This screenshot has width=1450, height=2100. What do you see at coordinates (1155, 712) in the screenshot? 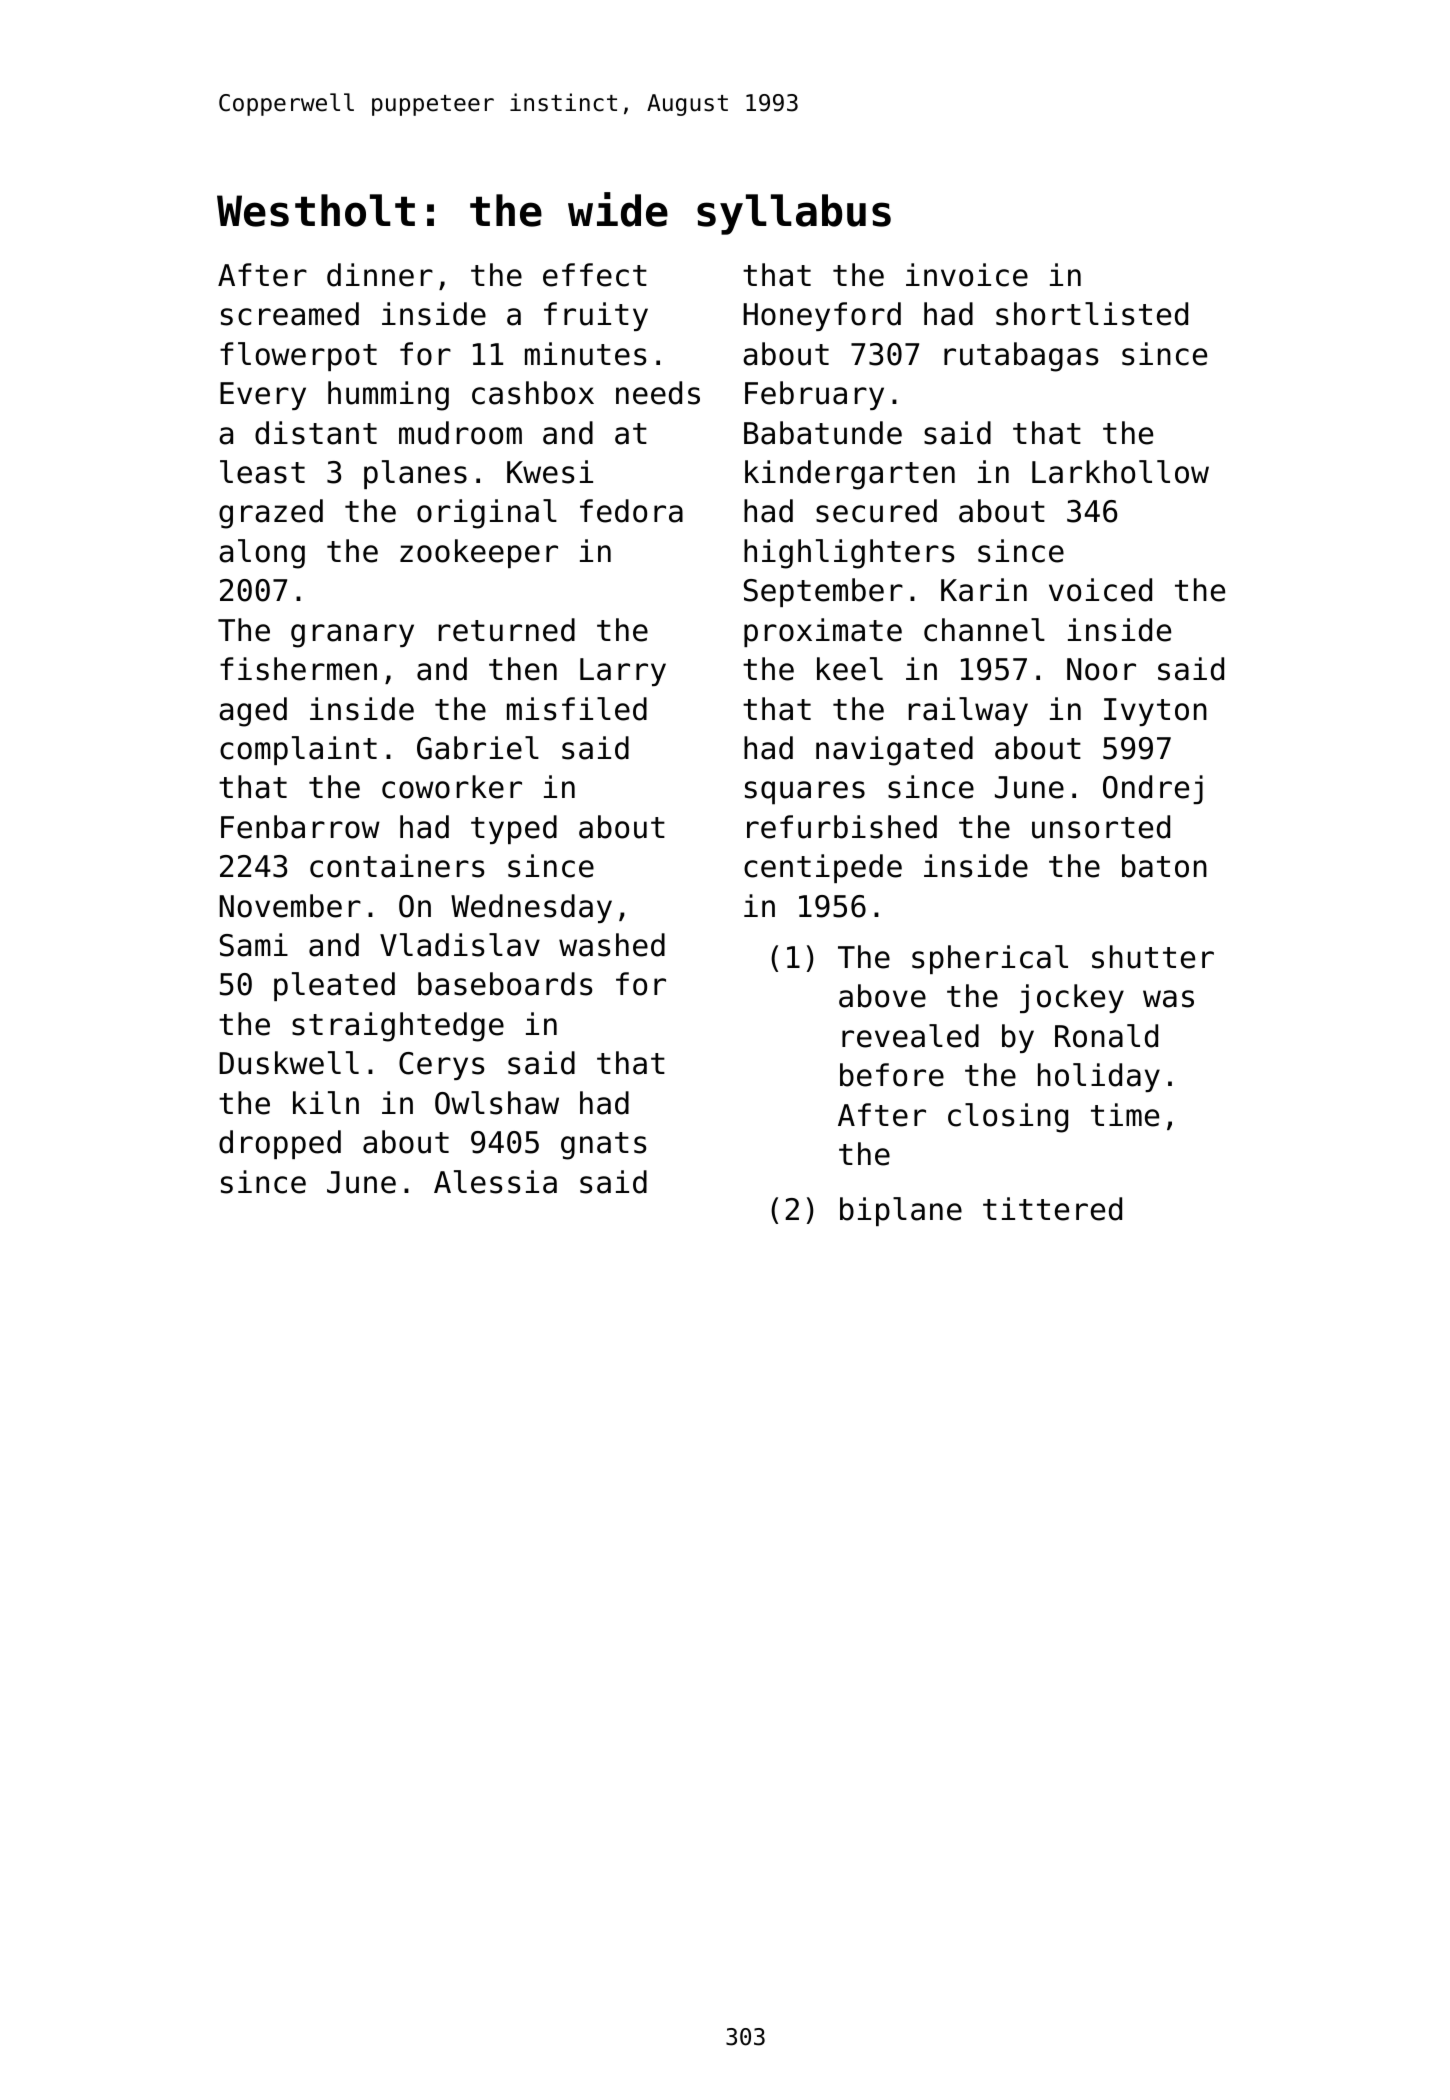
I see `Ivyton` at bounding box center [1155, 712].
